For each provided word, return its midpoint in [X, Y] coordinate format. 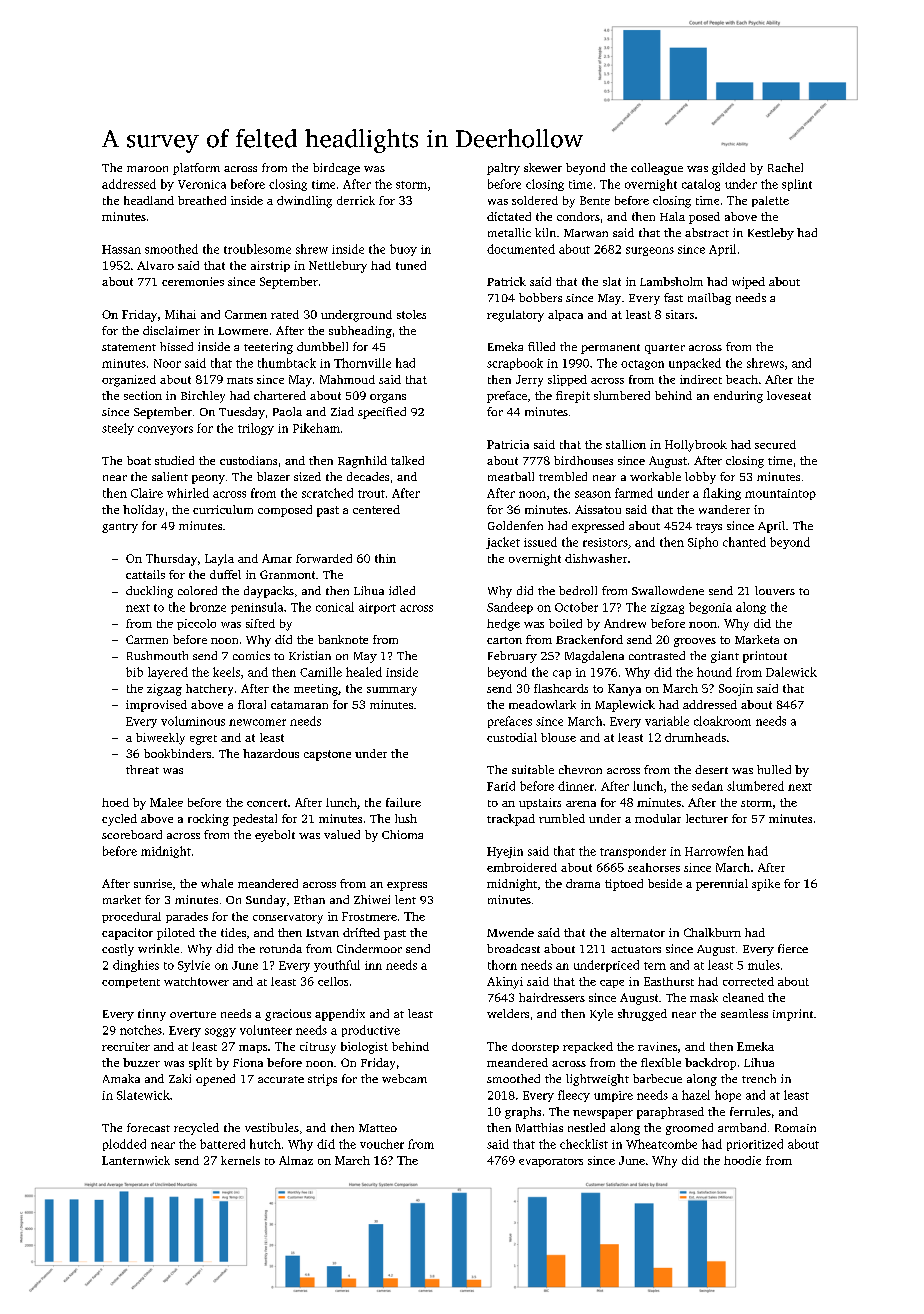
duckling [149, 592]
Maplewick [625, 706]
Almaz [296, 1160]
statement [129, 347]
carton [504, 640]
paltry [503, 169]
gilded [728, 169]
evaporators [551, 1162]
